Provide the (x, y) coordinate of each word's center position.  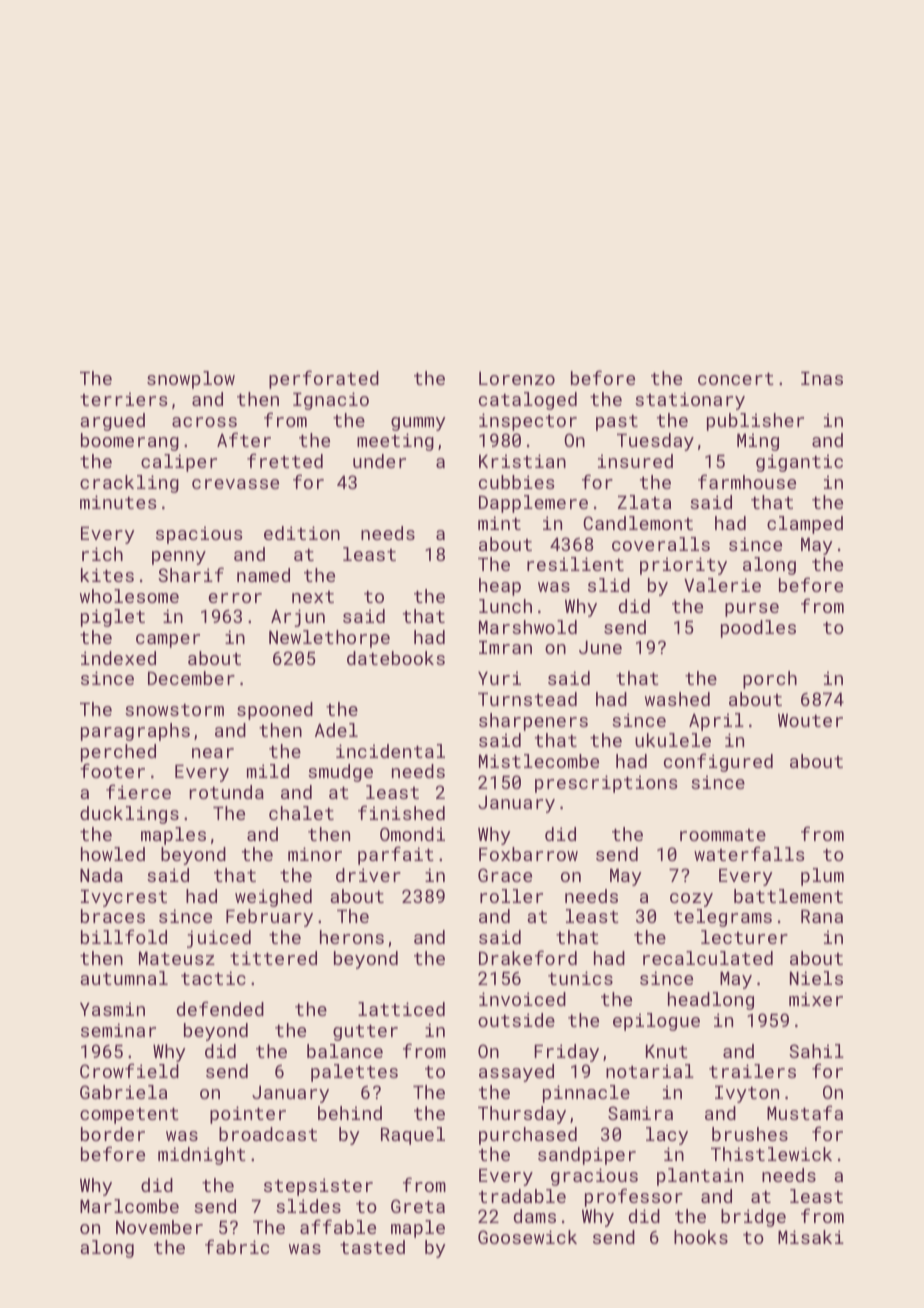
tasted (372, 1247)
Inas (822, 378)
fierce (138, 791)
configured (718, 762)
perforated (324, 379)
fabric (237, 1246)
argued (112, 422)
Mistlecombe (539, 761)
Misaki (811, 1237)
